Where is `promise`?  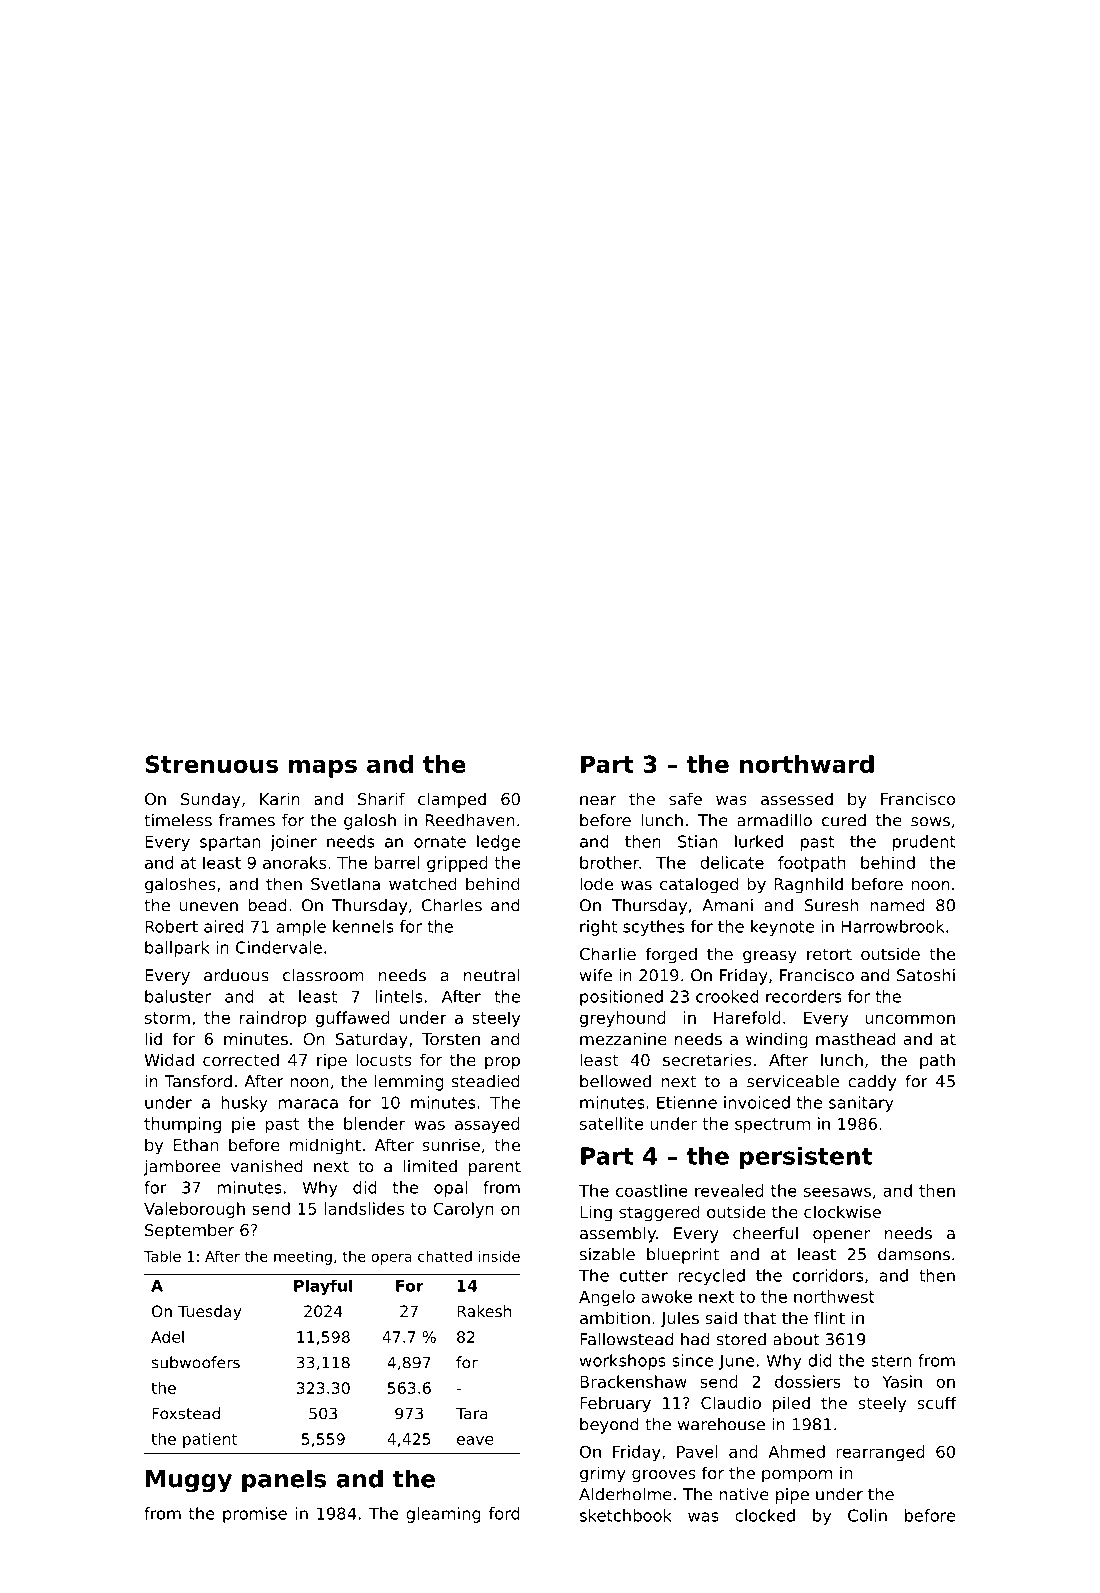
promise is located at coordinates (255, 1515).
